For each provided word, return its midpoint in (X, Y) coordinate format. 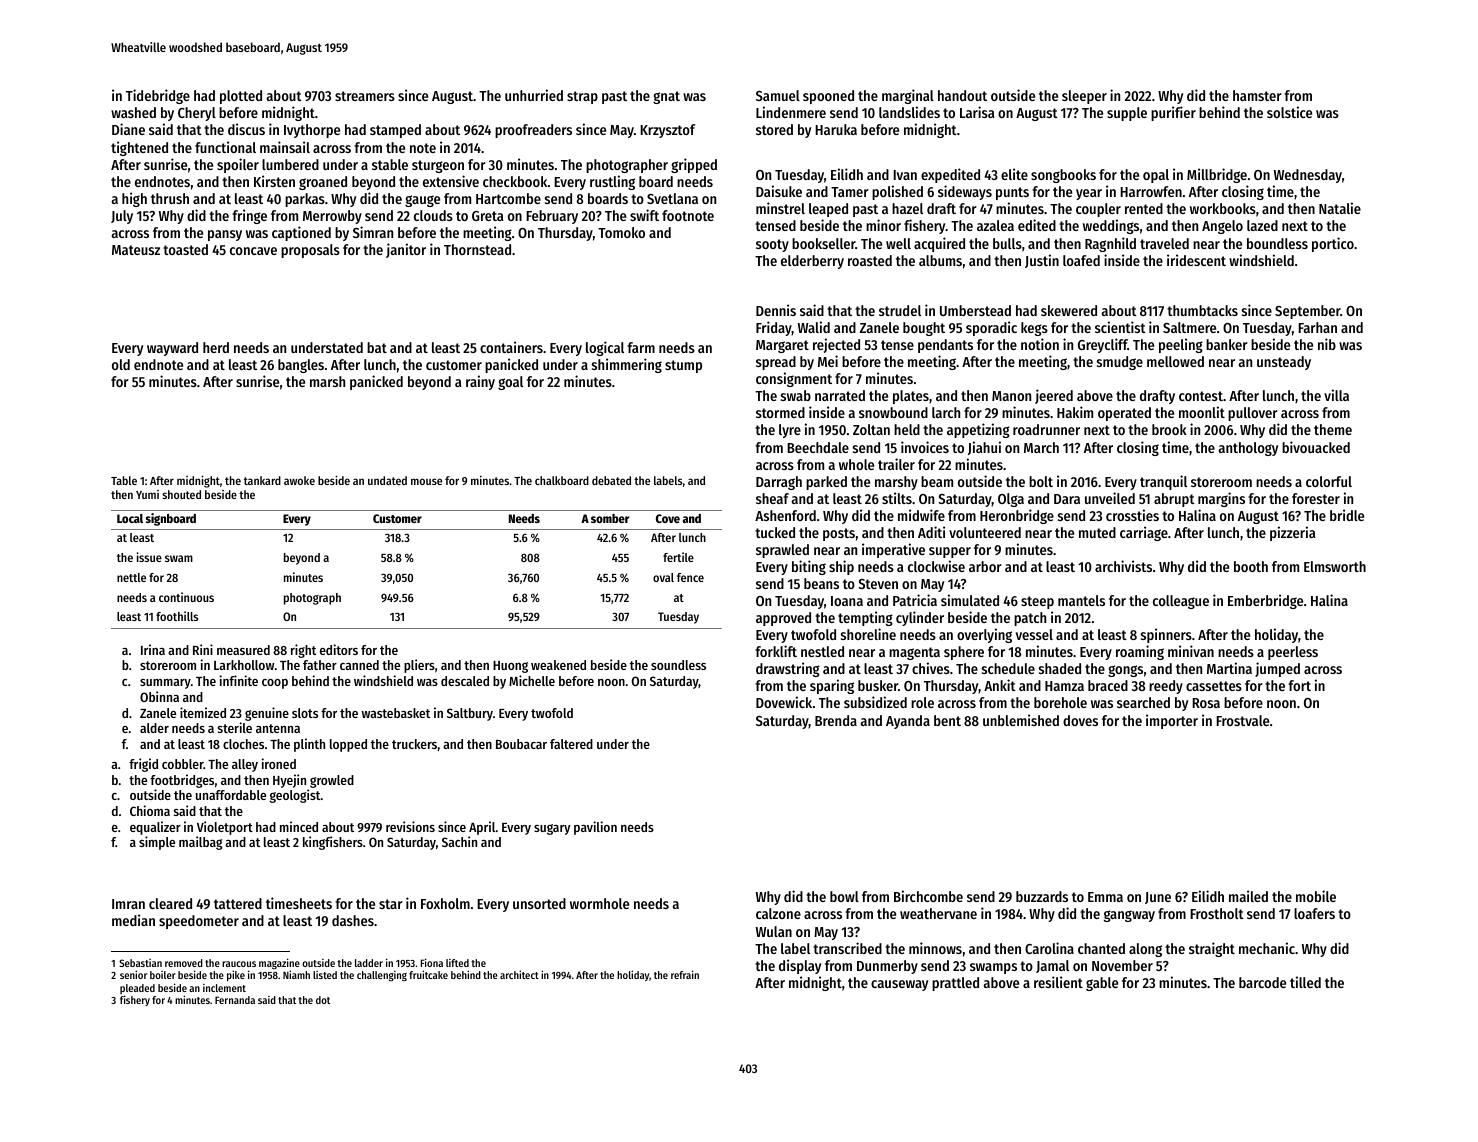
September (1308, 312)
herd (216, 347)
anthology (1248, 449)
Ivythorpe (312, 131)
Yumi (147, 494)
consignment (794, 379)
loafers (1314, 913)
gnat (666, 97)
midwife (921, 515)
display (800, 966)
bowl (844, 896)
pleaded (137, 990)
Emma (1105, 897)
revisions (410, 826)
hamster (1257, 95)
